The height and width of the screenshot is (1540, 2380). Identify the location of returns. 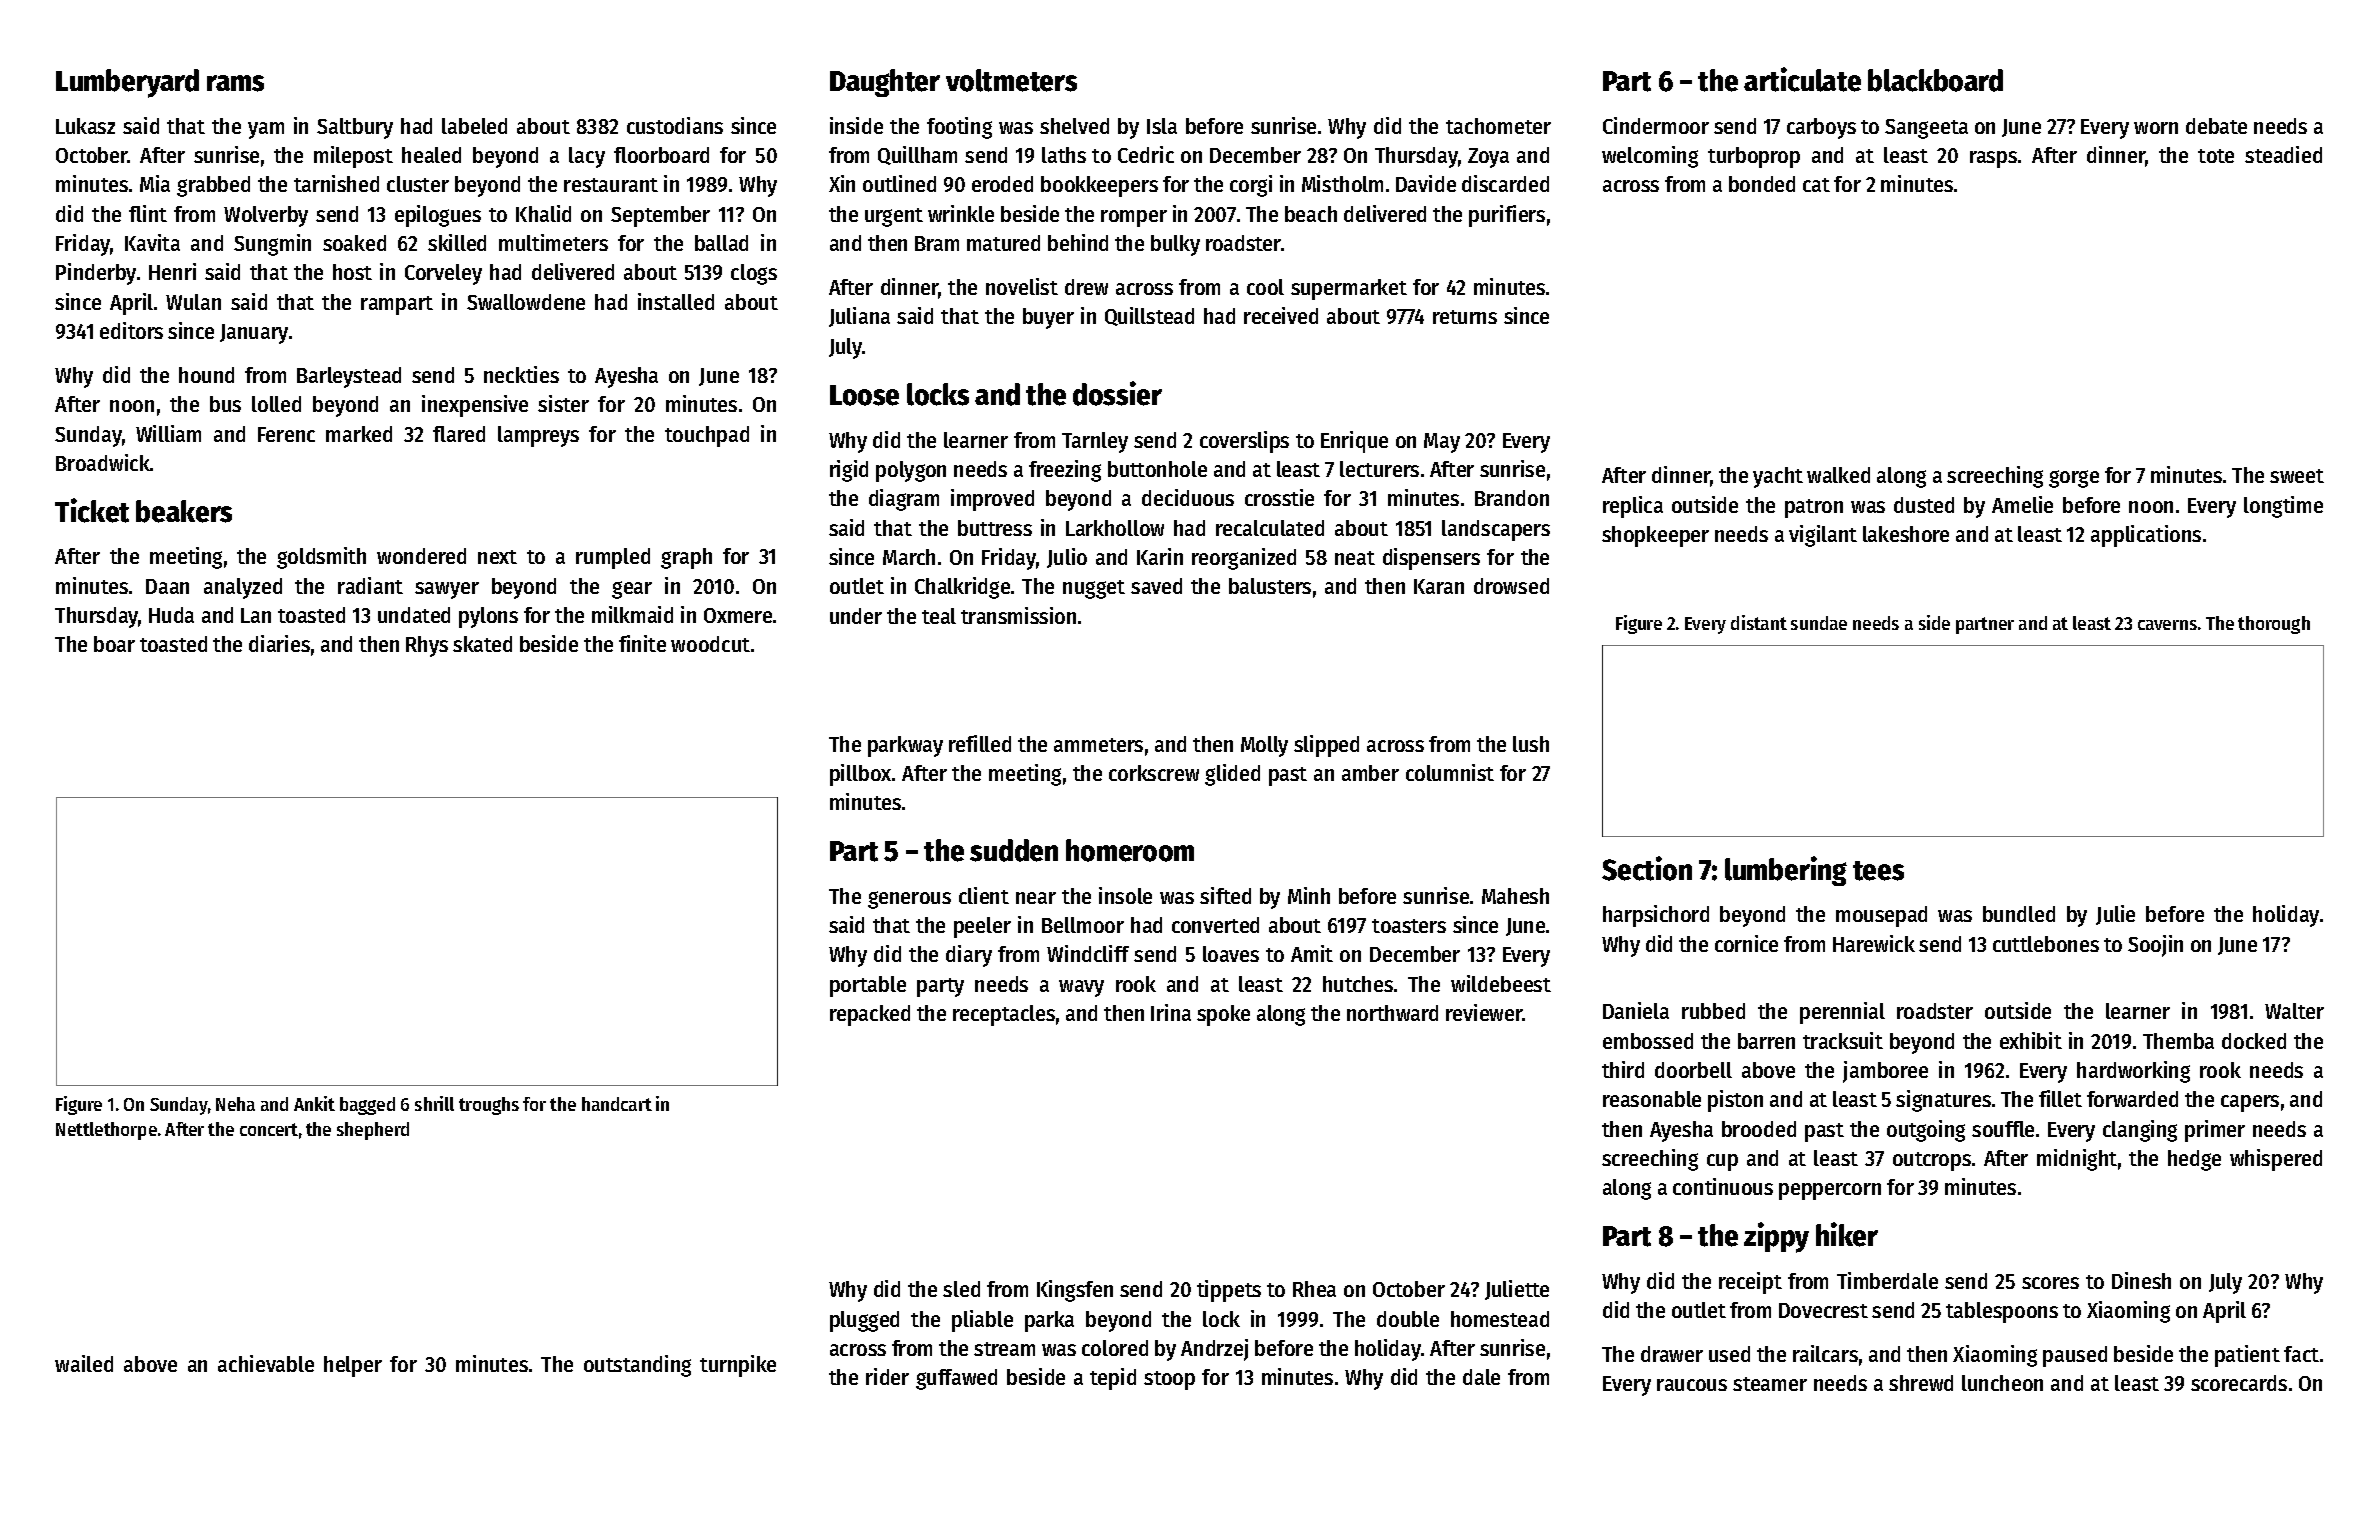
(1465, 317).
